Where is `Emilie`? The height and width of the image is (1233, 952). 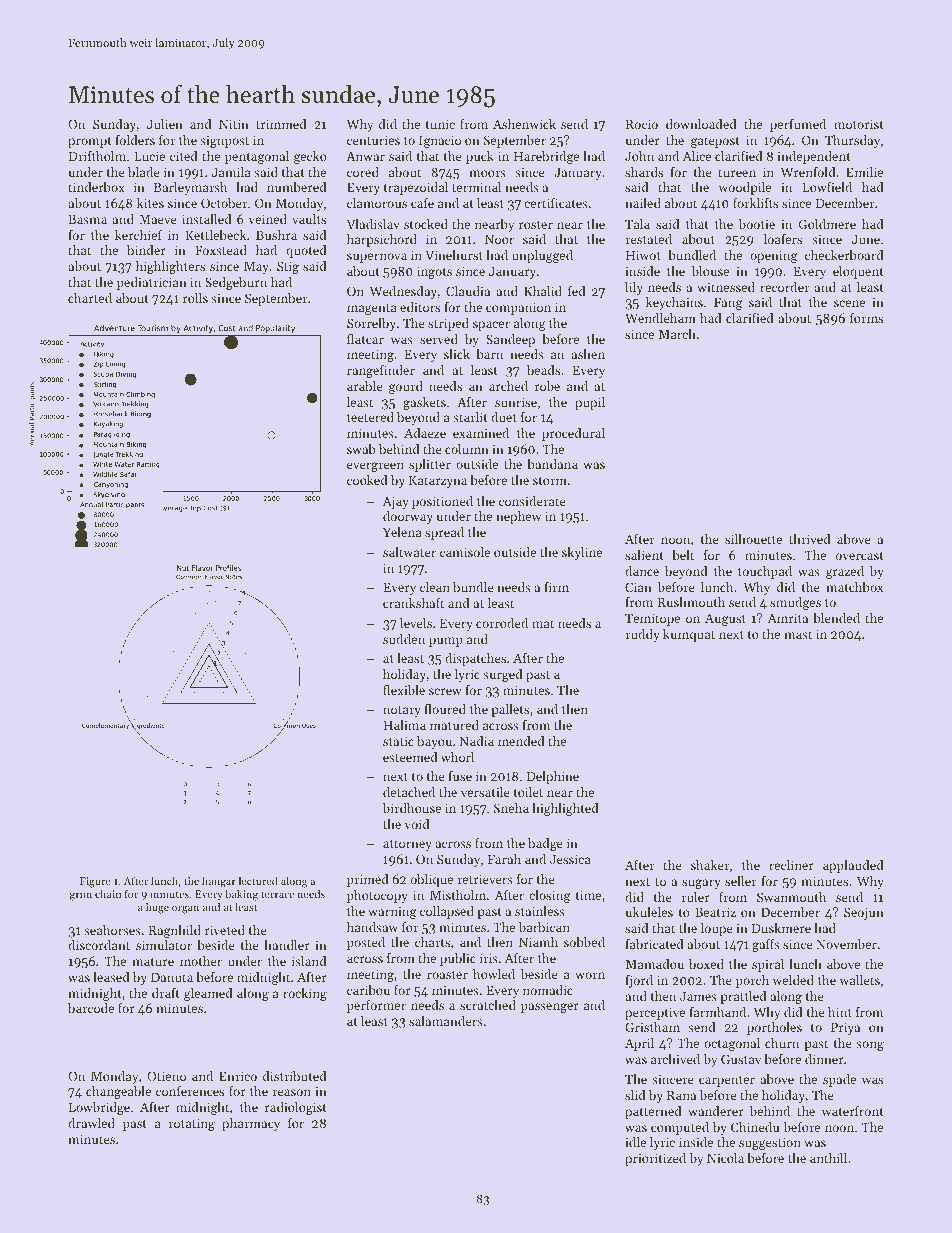
Emilie is located at coordinates (864, 172).
